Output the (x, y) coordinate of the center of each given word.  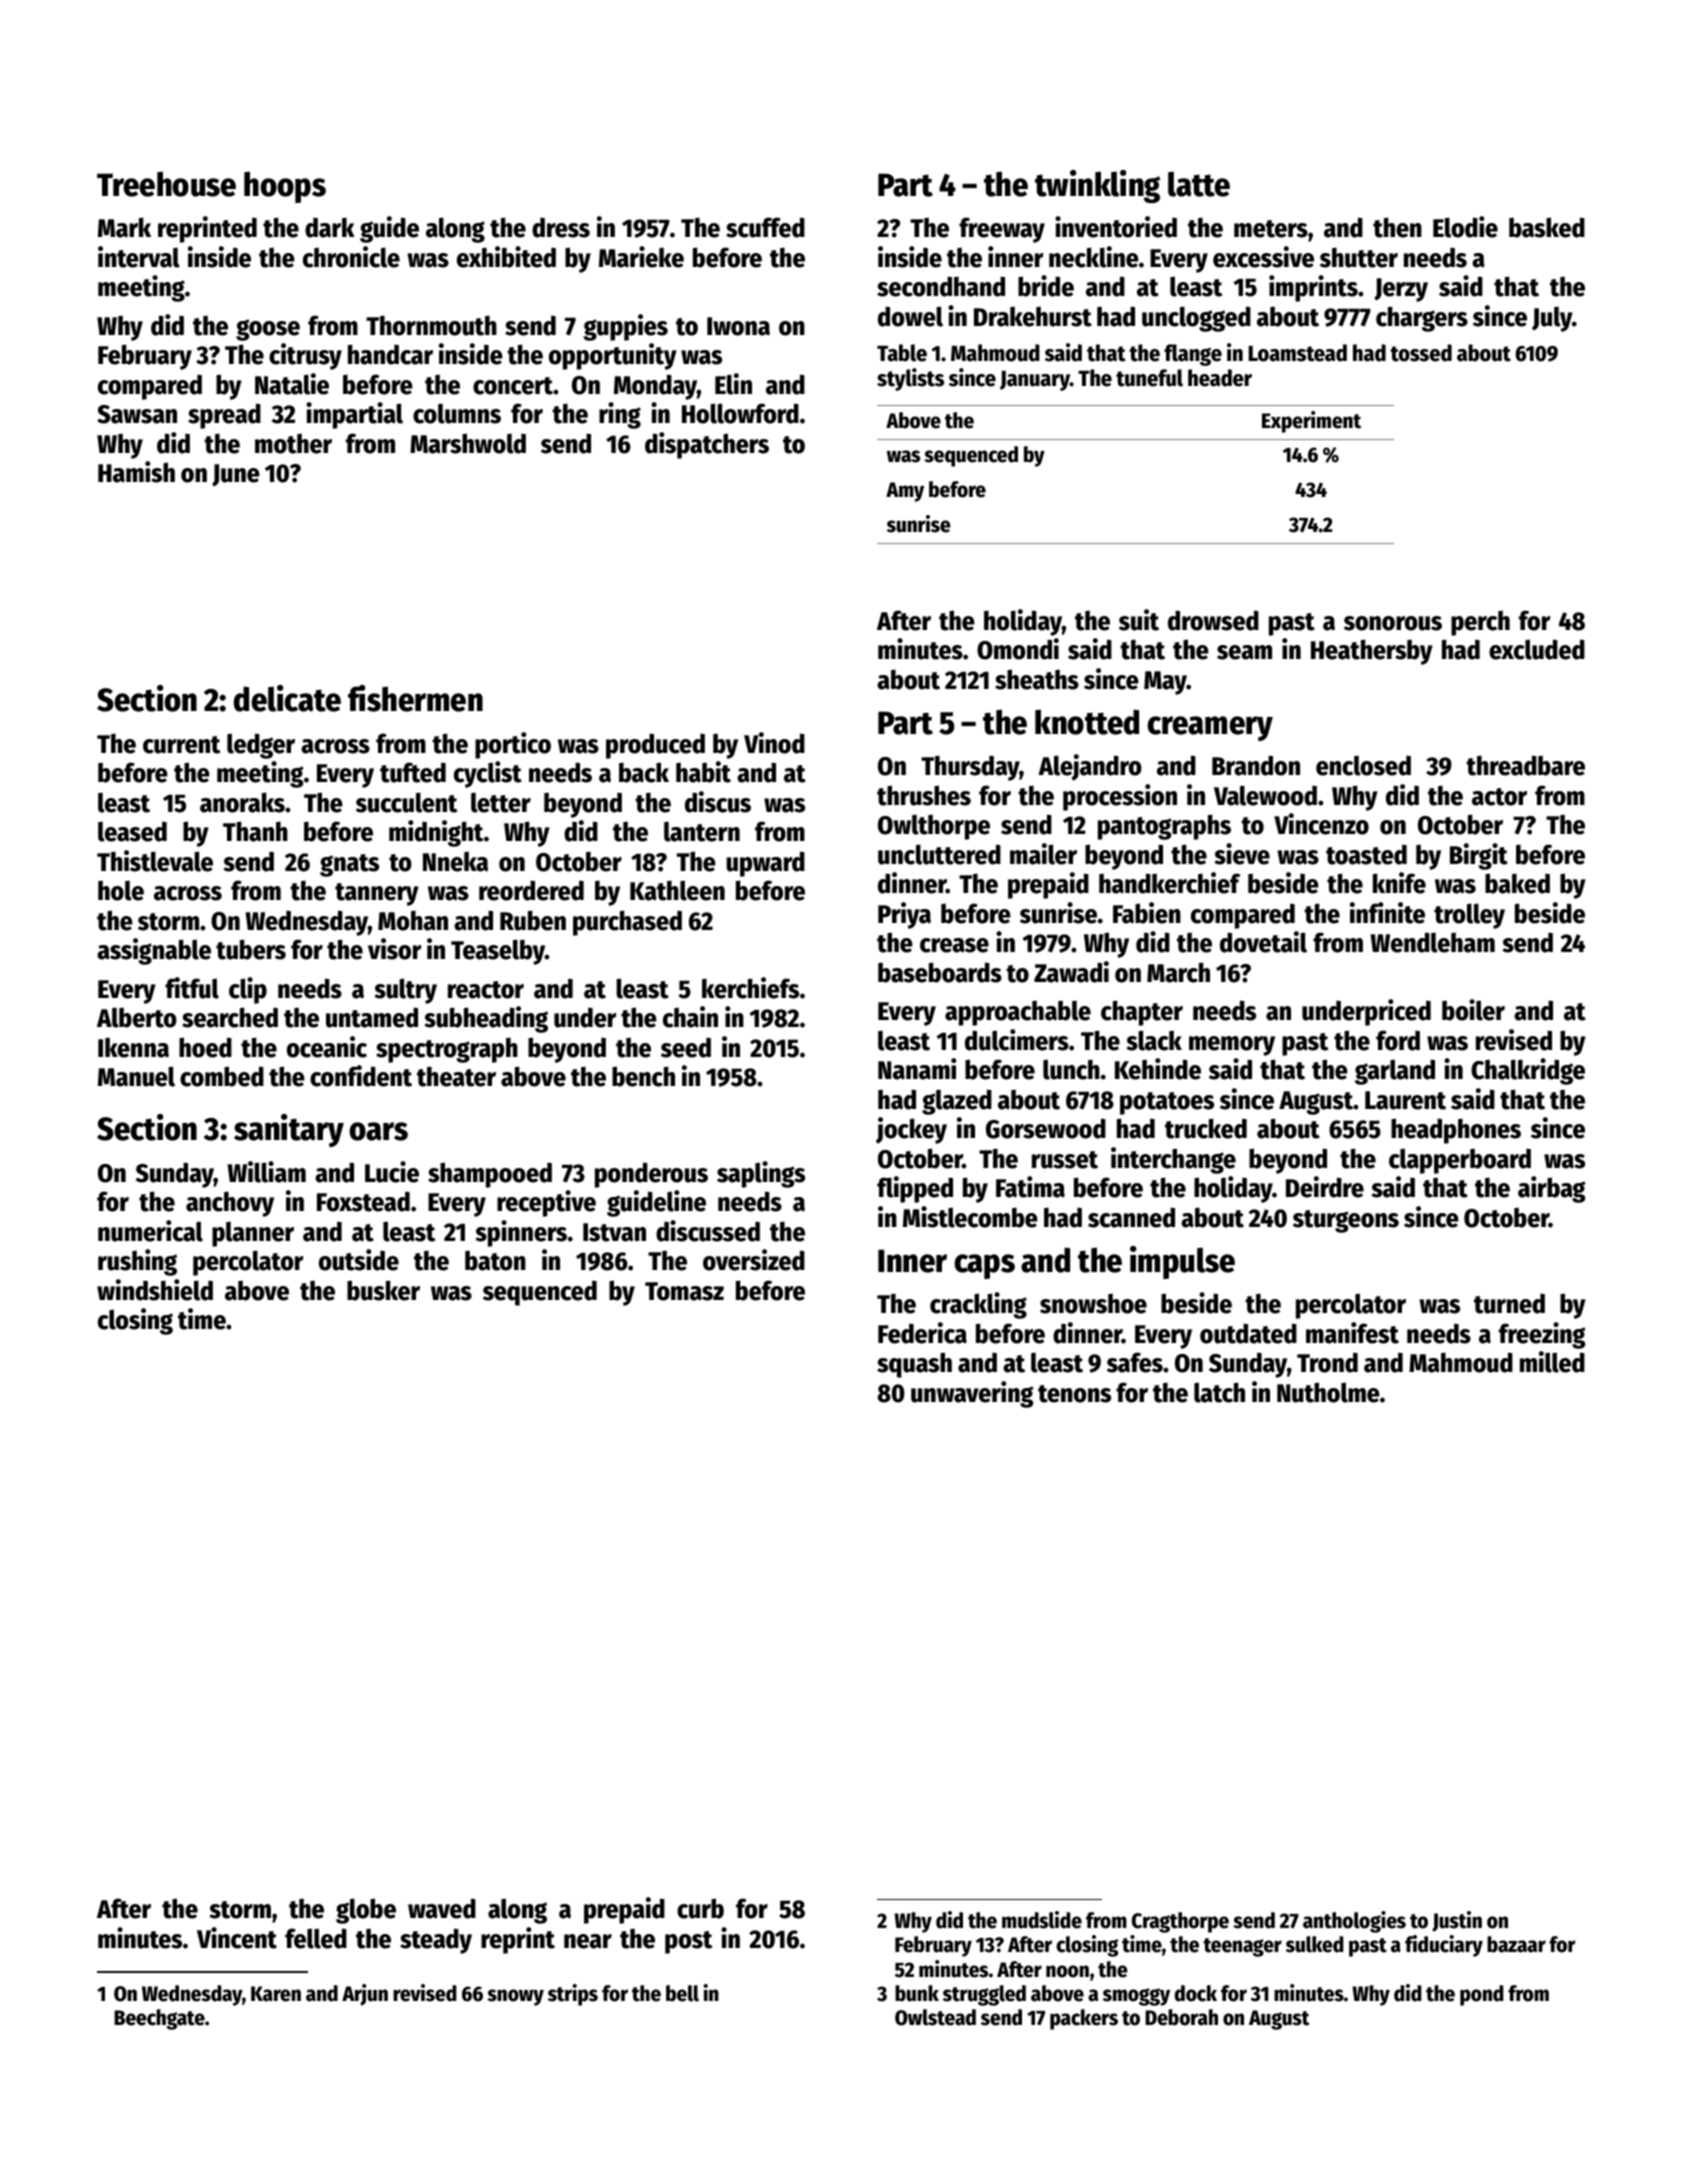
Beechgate (159, 2019)
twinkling (1097, 186)
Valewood (1265, 795)
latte (1199, 184)
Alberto (137, 1018)
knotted (1087, 722)
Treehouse (166, 184)
